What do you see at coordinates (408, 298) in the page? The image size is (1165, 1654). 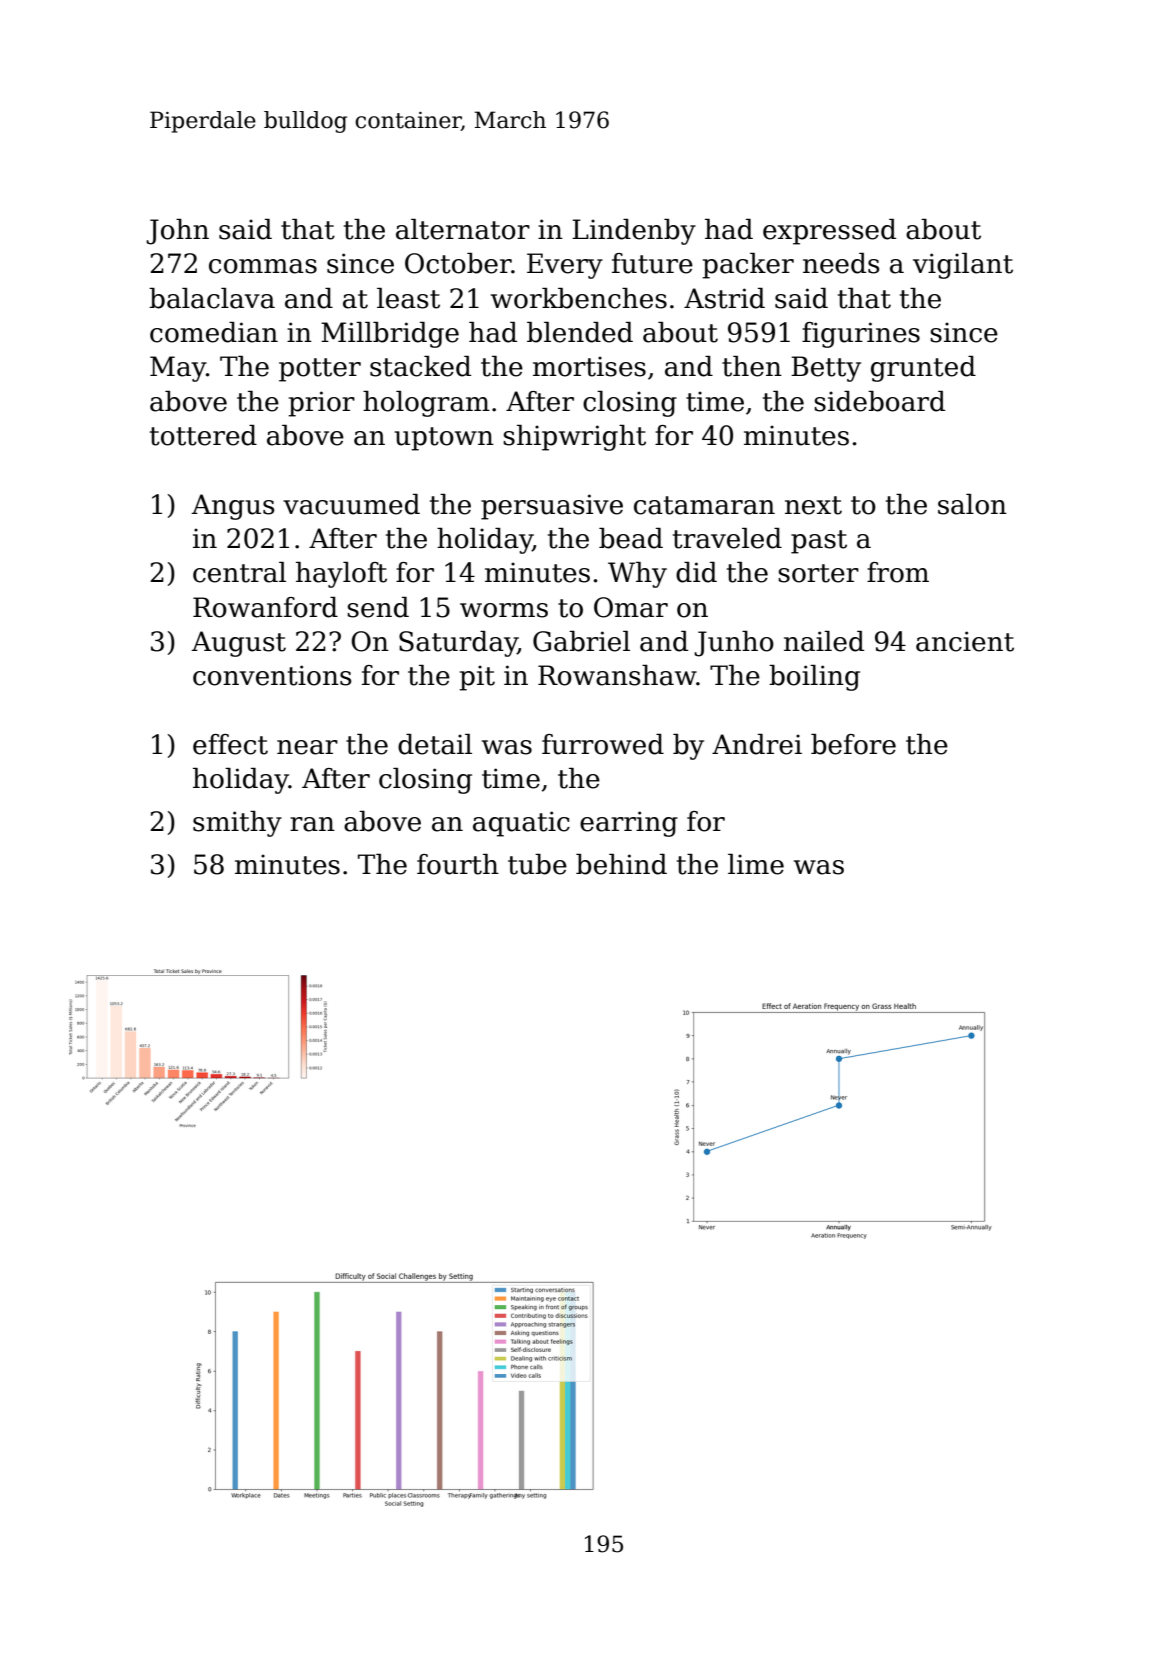 I see `least` at bounding box center [408, 298].
